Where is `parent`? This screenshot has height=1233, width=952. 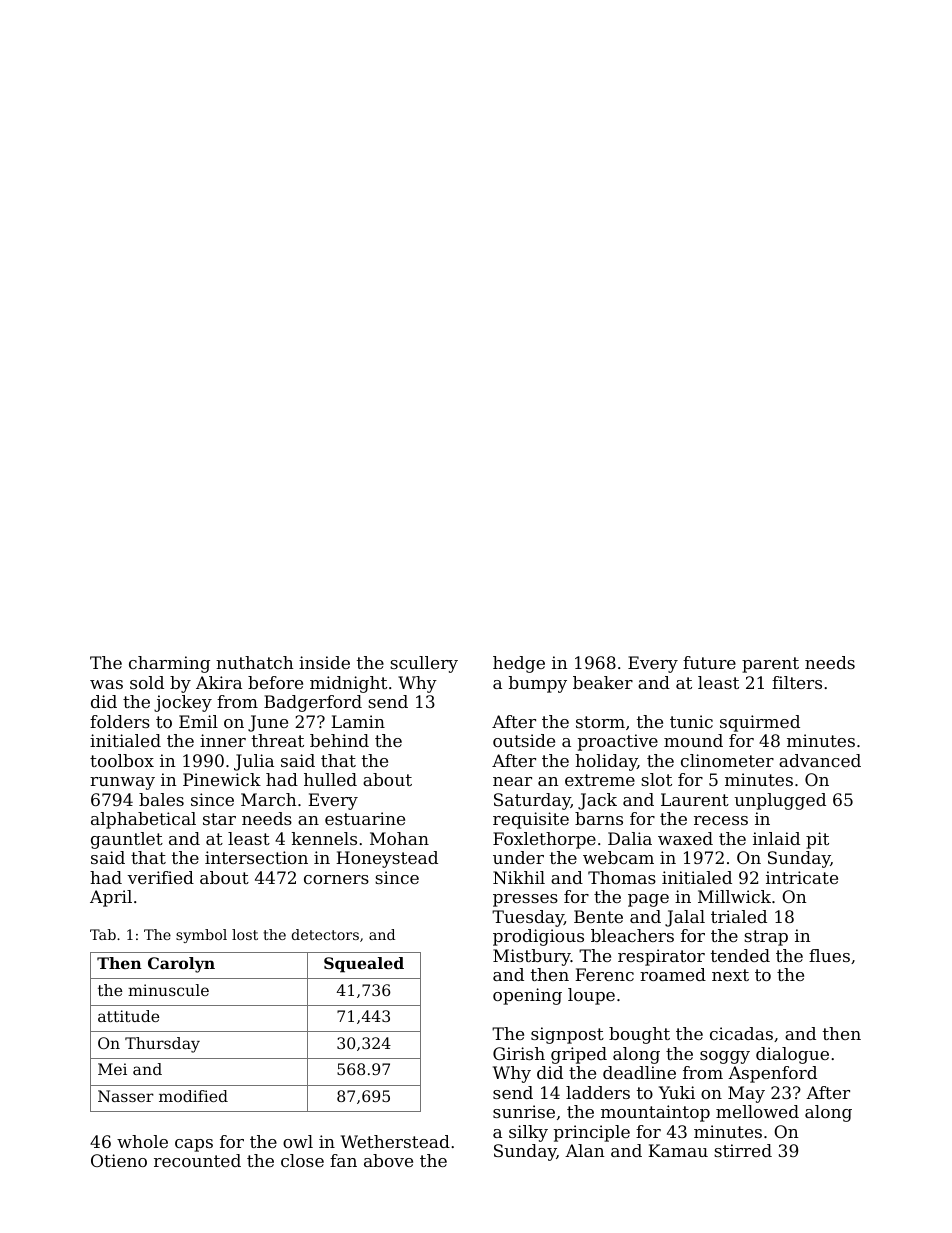
parent is located at coordinates (770, 665).
